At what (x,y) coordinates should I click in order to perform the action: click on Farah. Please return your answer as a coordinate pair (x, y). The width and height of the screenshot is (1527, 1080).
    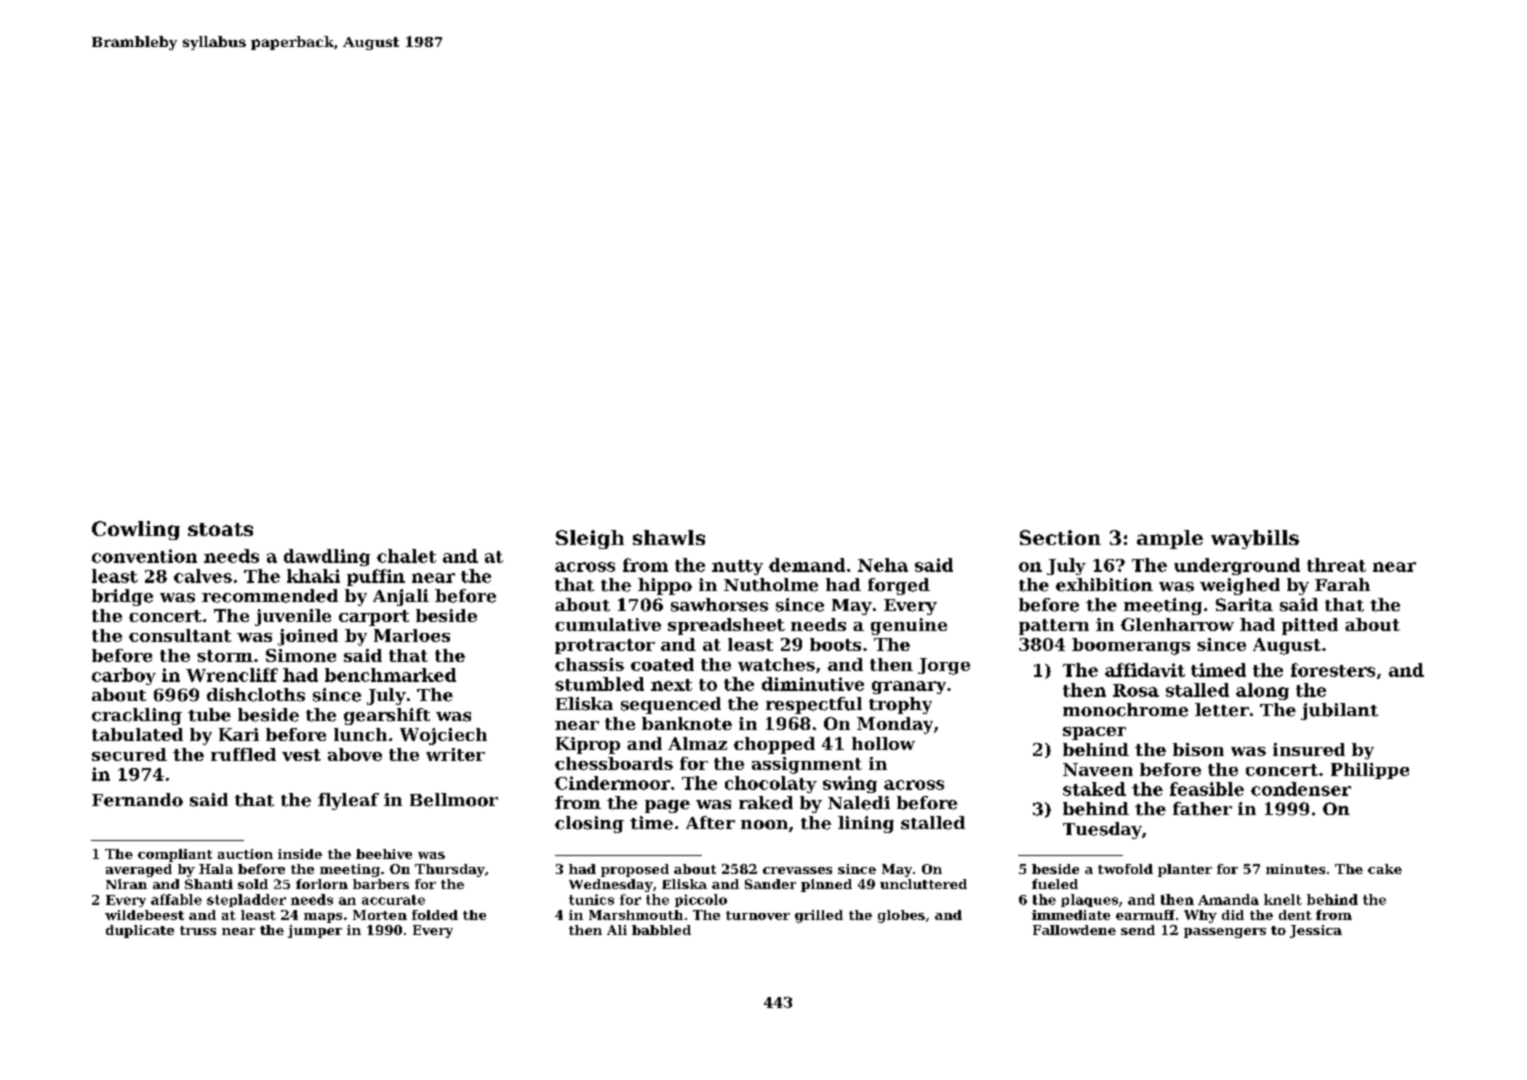
    Looking at the image, I should click on (1342, 584).
